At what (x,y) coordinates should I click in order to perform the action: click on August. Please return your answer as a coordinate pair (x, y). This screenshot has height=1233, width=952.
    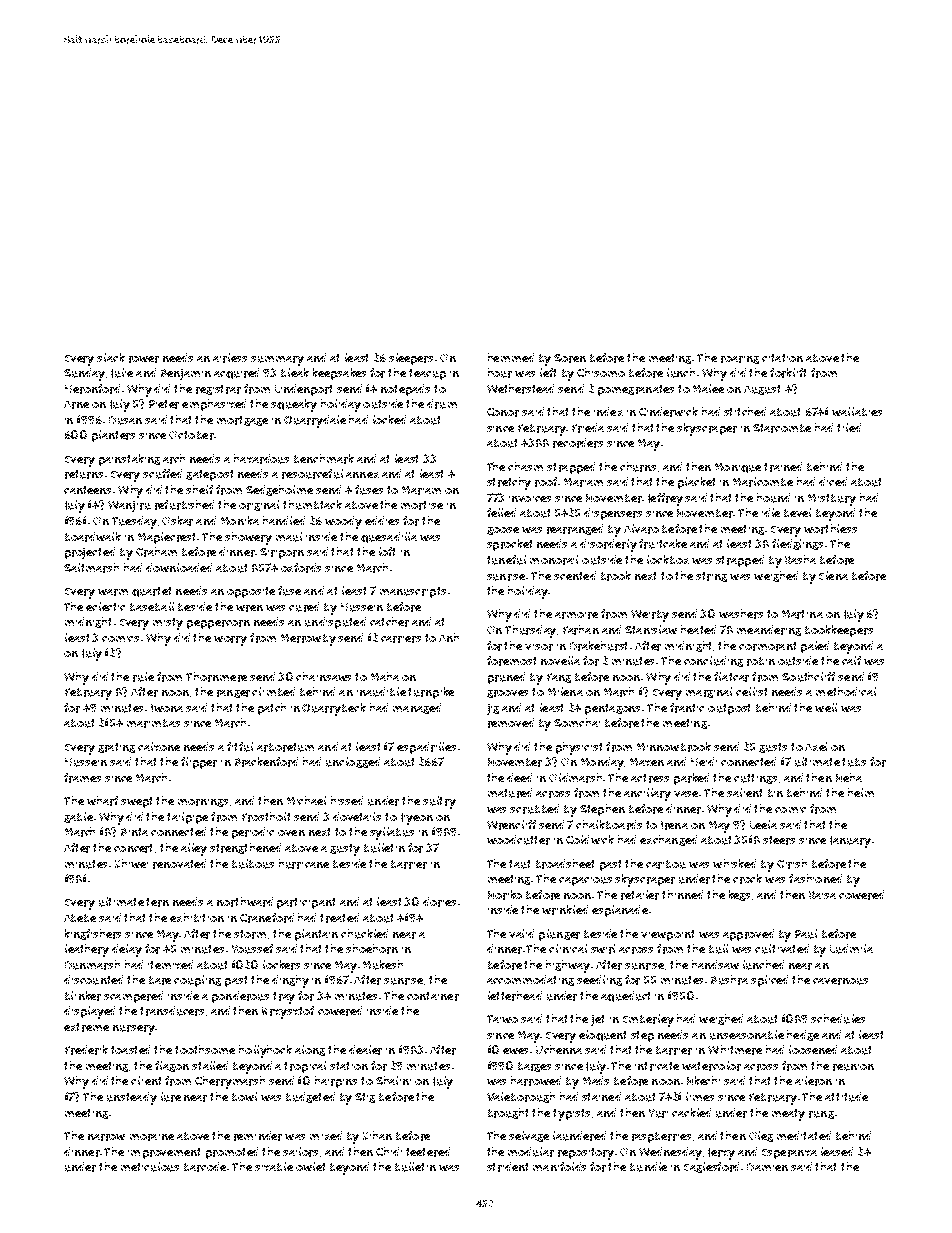
    Looking at the image, I should click on (762, 390).
